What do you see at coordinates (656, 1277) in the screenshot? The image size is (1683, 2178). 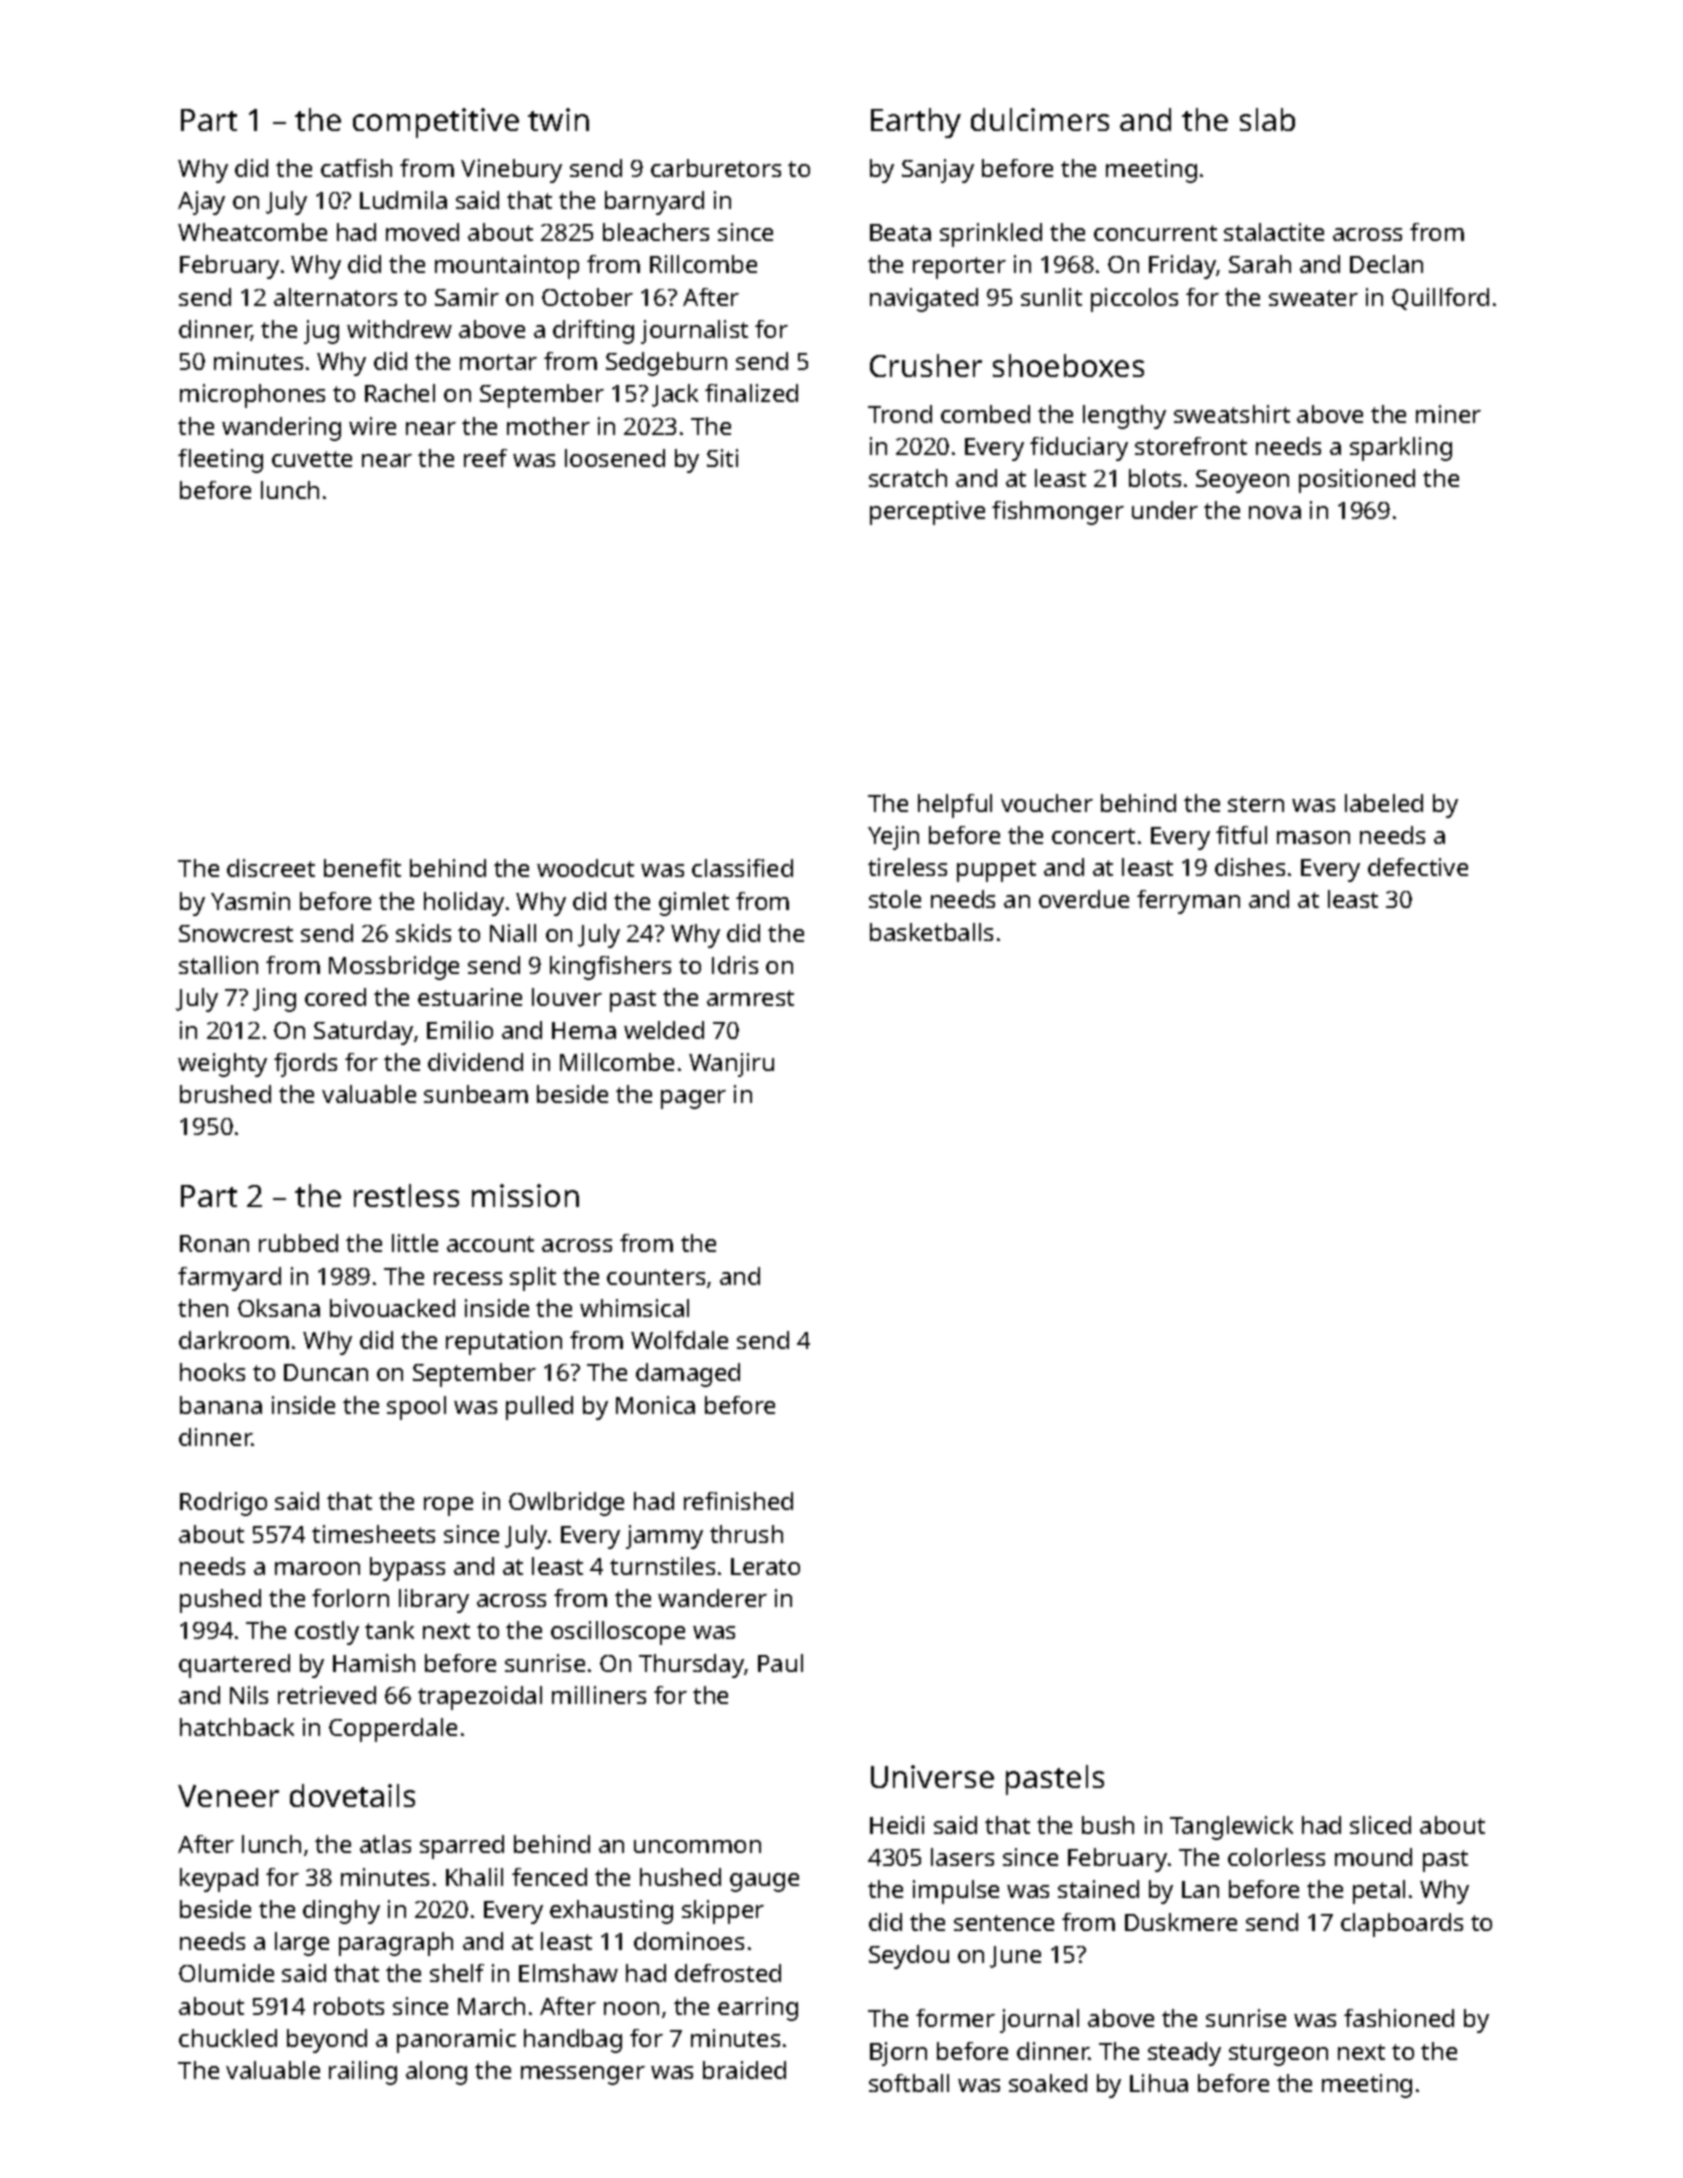 I see `counters` at bounding box center [656, 1277].
